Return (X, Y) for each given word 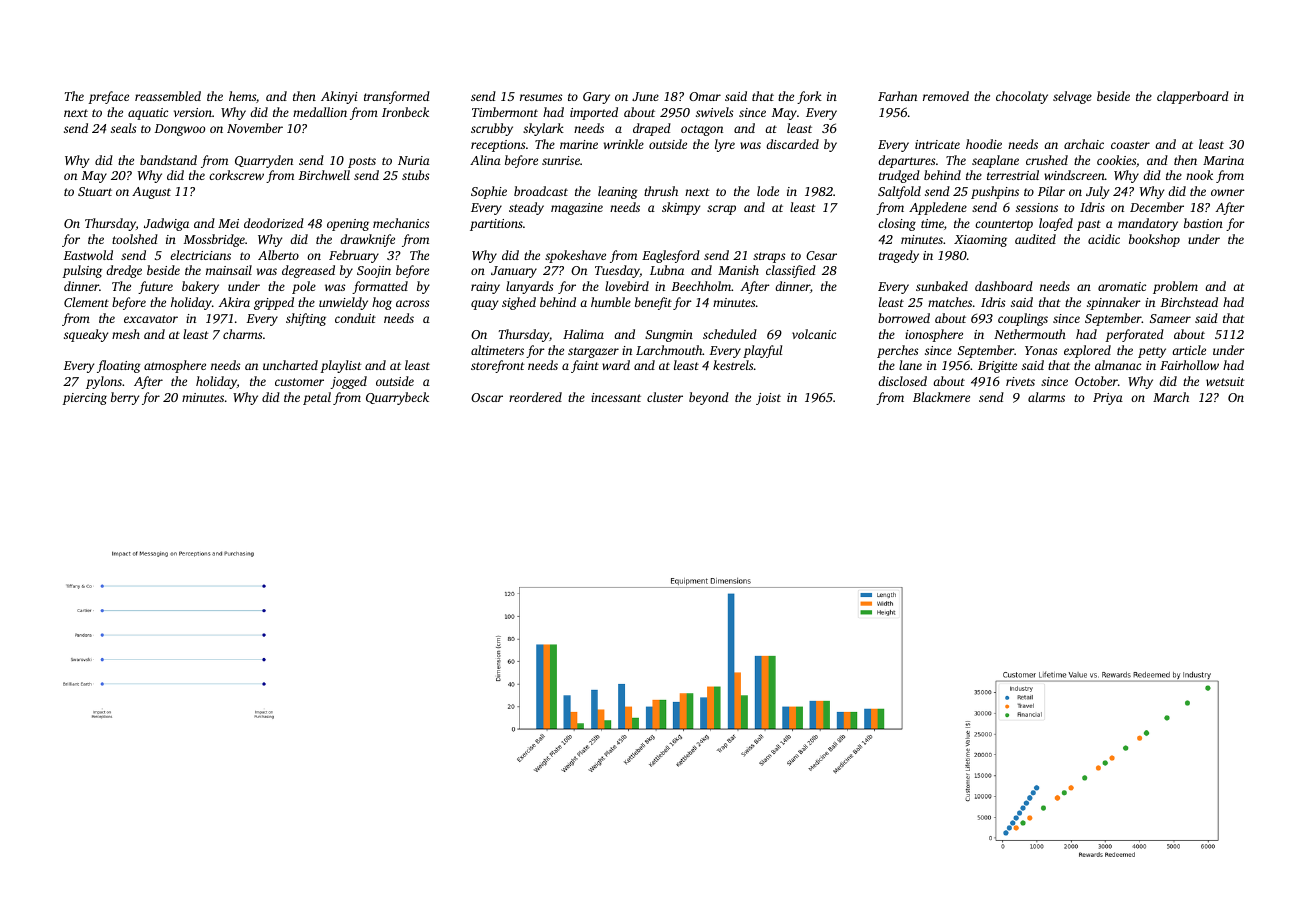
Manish (738, 270)
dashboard (1004, 286)
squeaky (86, 335)
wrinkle (624, 144)
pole (304, 287)
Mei (228, 223)
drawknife (367, 240)
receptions (498, 146)
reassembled (168, 96)
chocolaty (1022, 97)
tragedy (899, 256)
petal (317, 398)
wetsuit (1225, 381)
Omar (705, 96)
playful (762, 351)
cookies (1116, 160)
